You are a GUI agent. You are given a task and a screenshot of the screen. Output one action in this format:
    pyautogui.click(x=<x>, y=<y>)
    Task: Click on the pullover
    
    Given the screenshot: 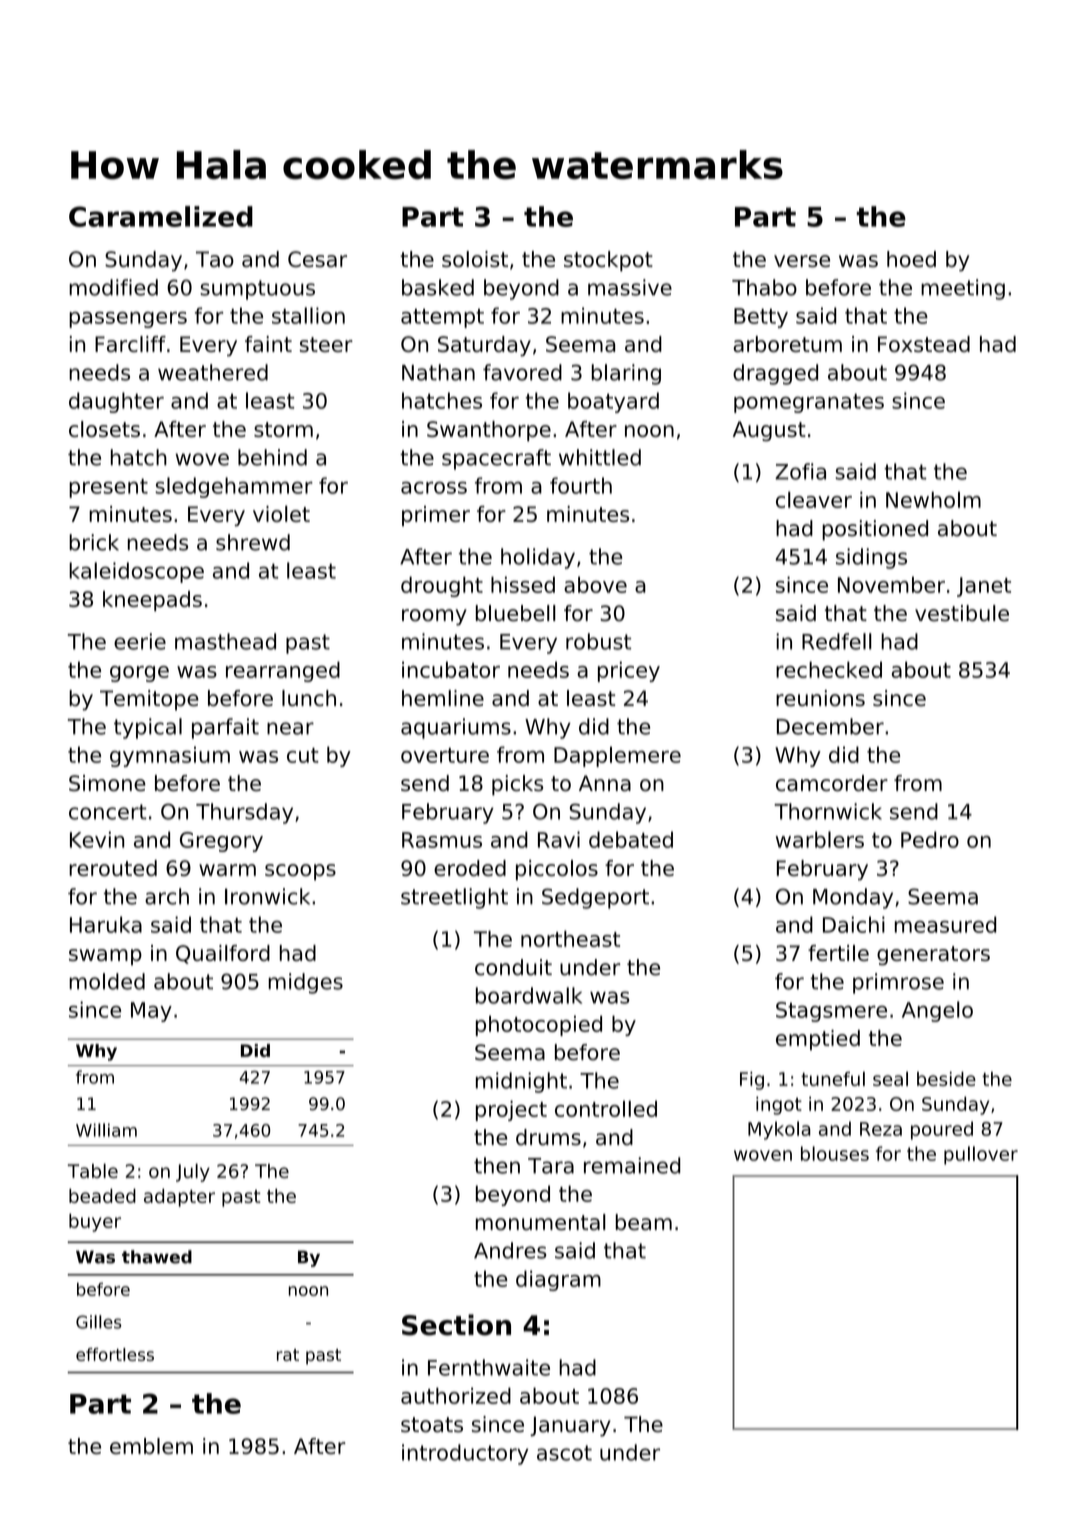 What is the action you would take?
    pyautogui.click(x=981, y=1155)
